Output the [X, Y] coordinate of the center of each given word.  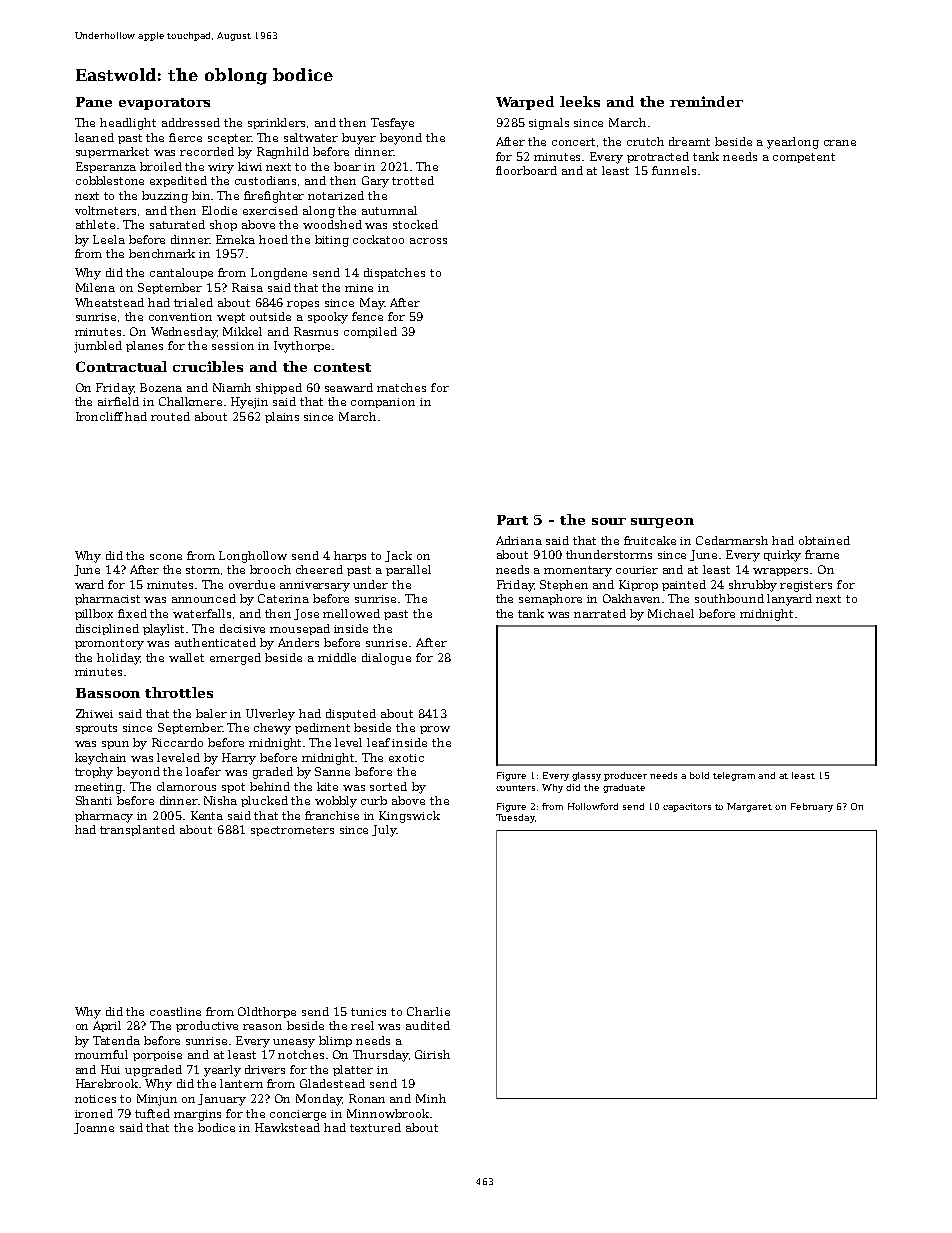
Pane [94, 102]
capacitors [687, 807]
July [384, 831]
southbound [729, 598]
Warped [525, 103]
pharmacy [104, 817]
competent [804, 158]
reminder [706, 101]
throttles [179, 692]
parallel [408, 570]
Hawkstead [287, 1127]
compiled [370, 332]
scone [166, 557]
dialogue [386, 659]
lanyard [789, 600]
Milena [95, 287]
